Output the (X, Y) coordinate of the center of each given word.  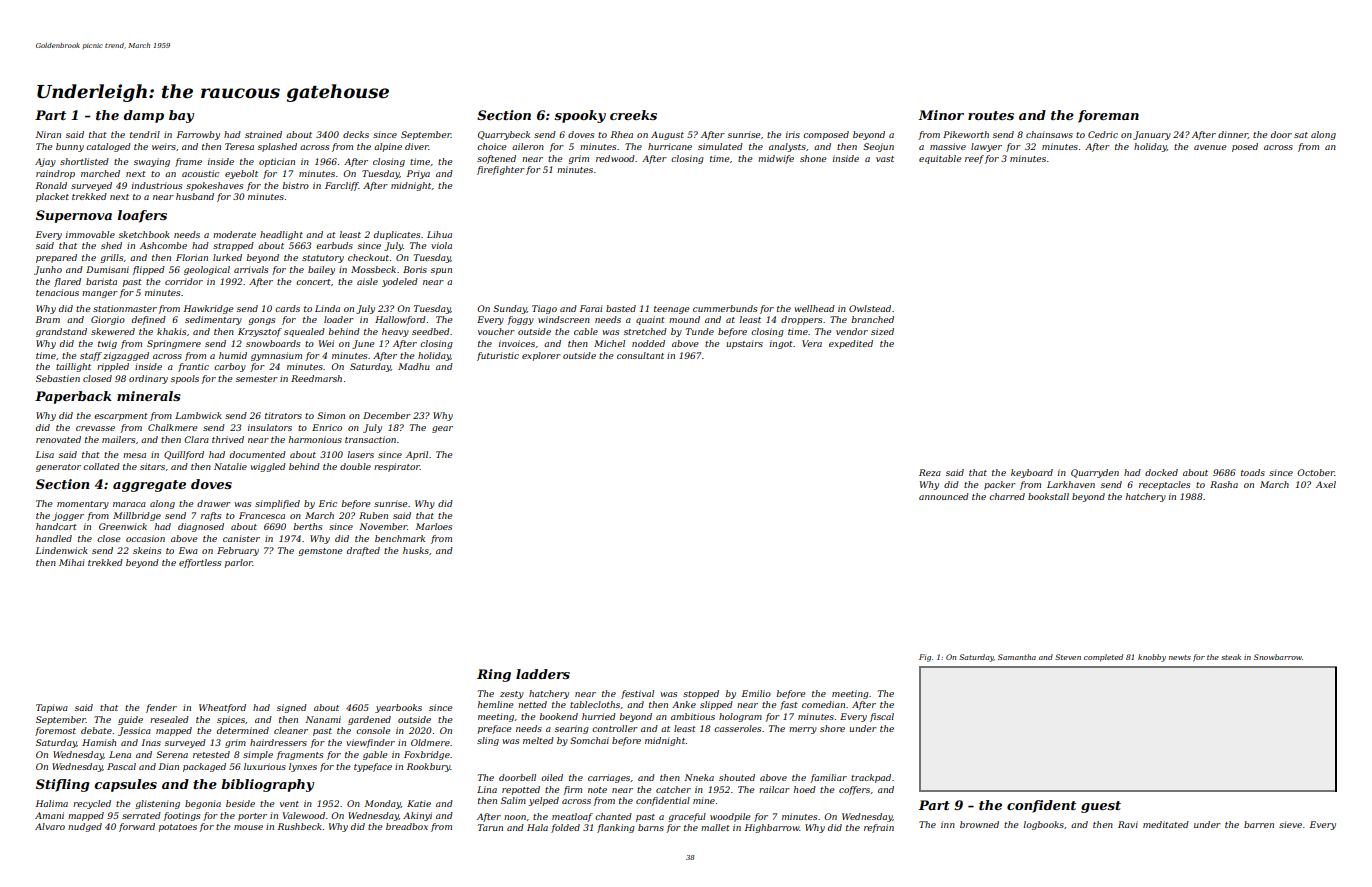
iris (793, 134)
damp (143, 116)
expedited (851, 344)
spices (231, 720)
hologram (740, 717)
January (1152, 135)
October (1315, 472)
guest (1101, 807)
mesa (134, 455)
